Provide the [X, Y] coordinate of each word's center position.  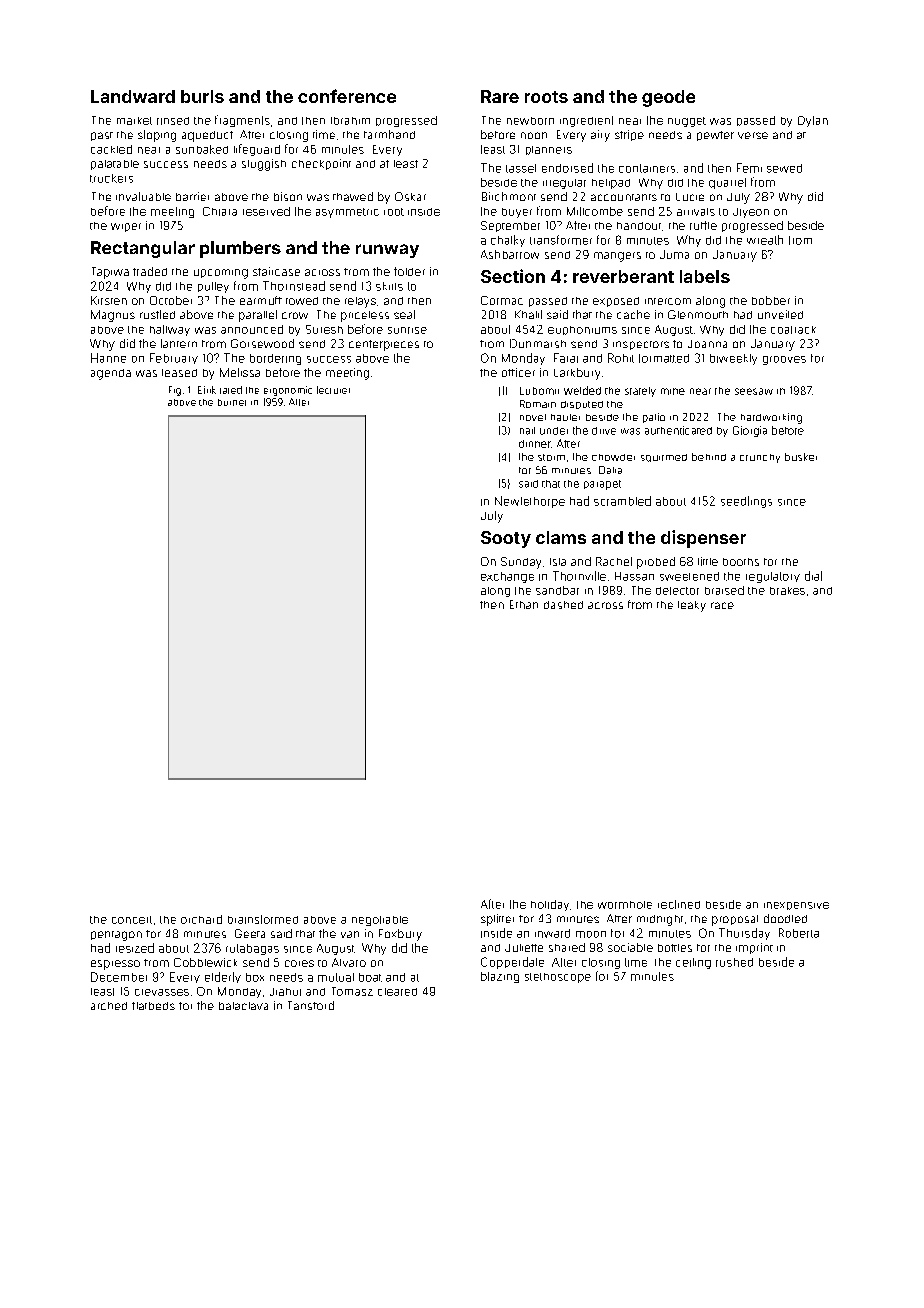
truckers [111, 178]
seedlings [746, 502]
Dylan [813, 121]
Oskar [410, 196]
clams [561, 537]
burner [232, 402]
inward [552, 933]
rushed [734, 962]
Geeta [250, 933]
